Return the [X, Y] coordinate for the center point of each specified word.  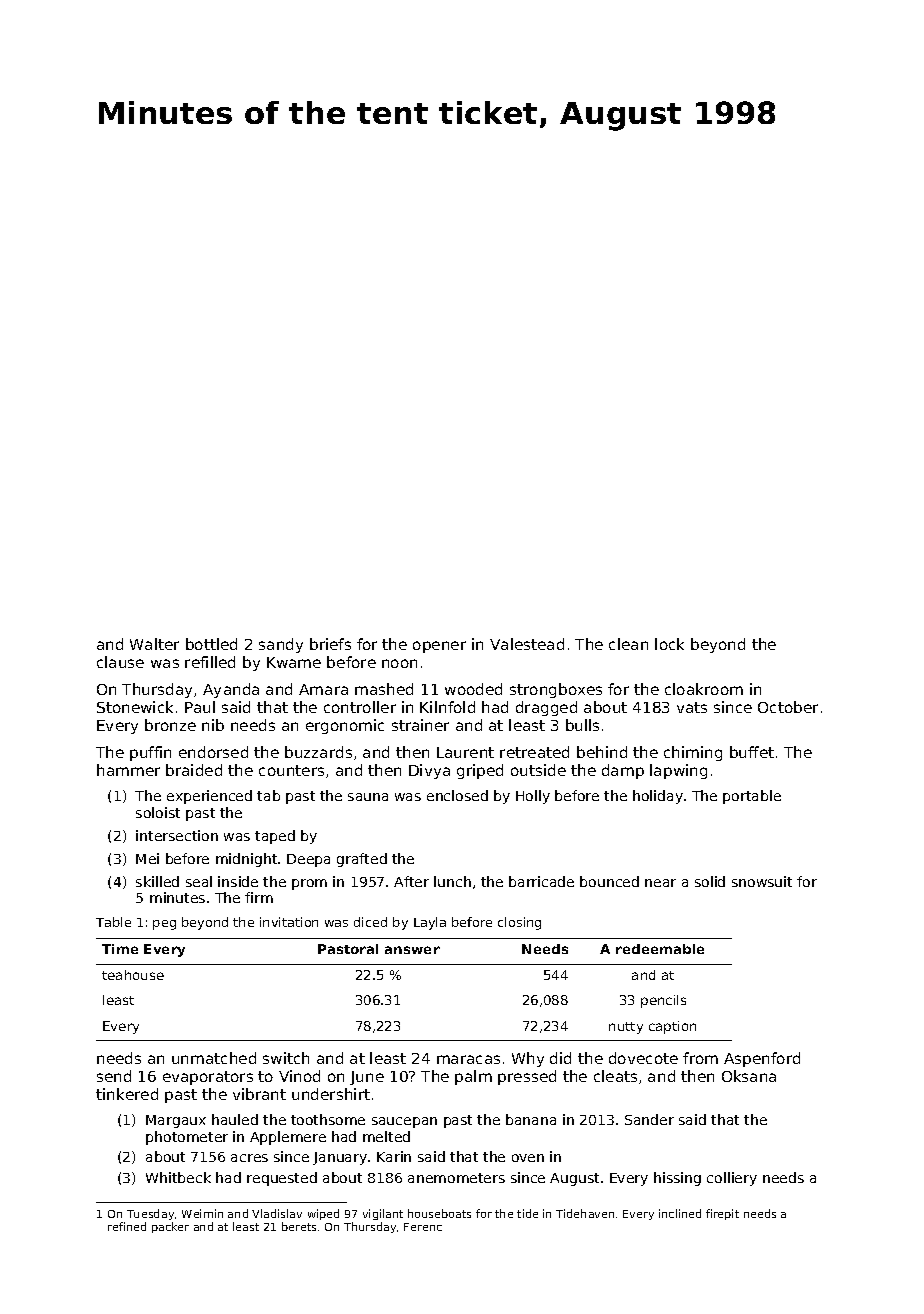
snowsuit [762, 881]
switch [286, 1058]
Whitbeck [178, 1177]
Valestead [527, 644]
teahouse [133, 975]
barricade [541, 881]
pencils [663, 1001]
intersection [177, 835]
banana [531, 1119]
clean [628, 644]
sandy [281, 645]
